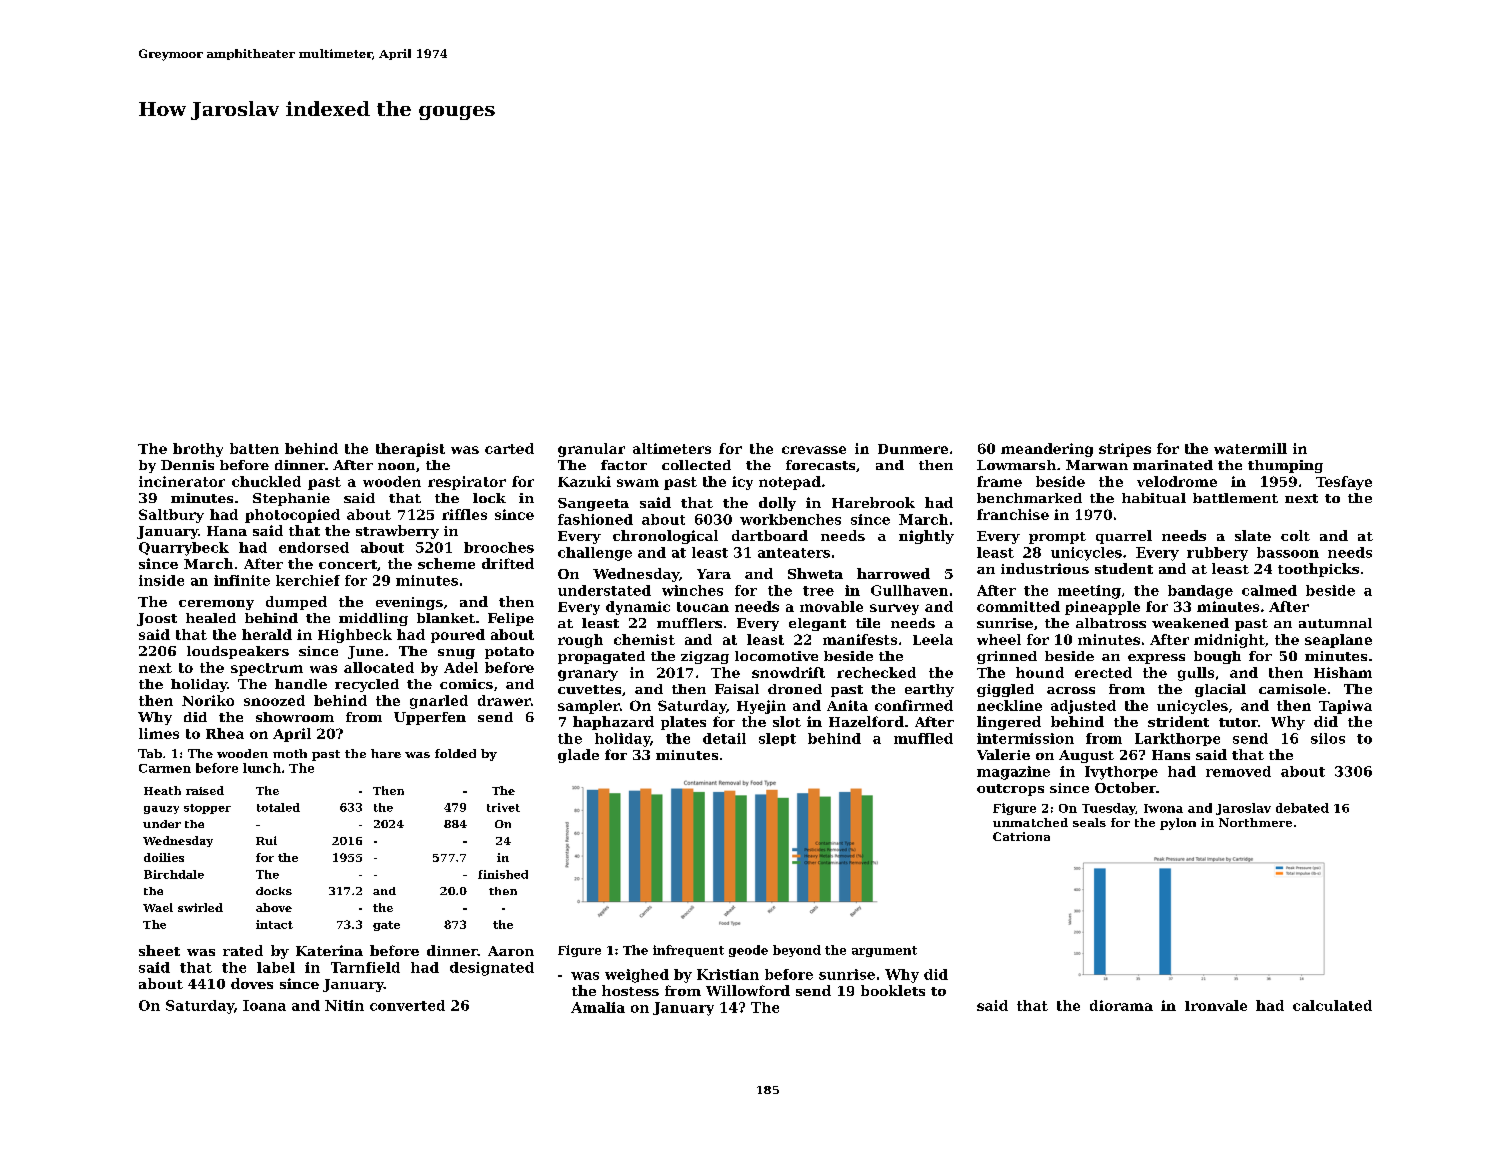 The width and height of the screenshot is (1511, 1168). What do you see at coordinates (1216, 1005) in the screenshot?
I see `Ironvale` at bounding box center [1216, 1005].
